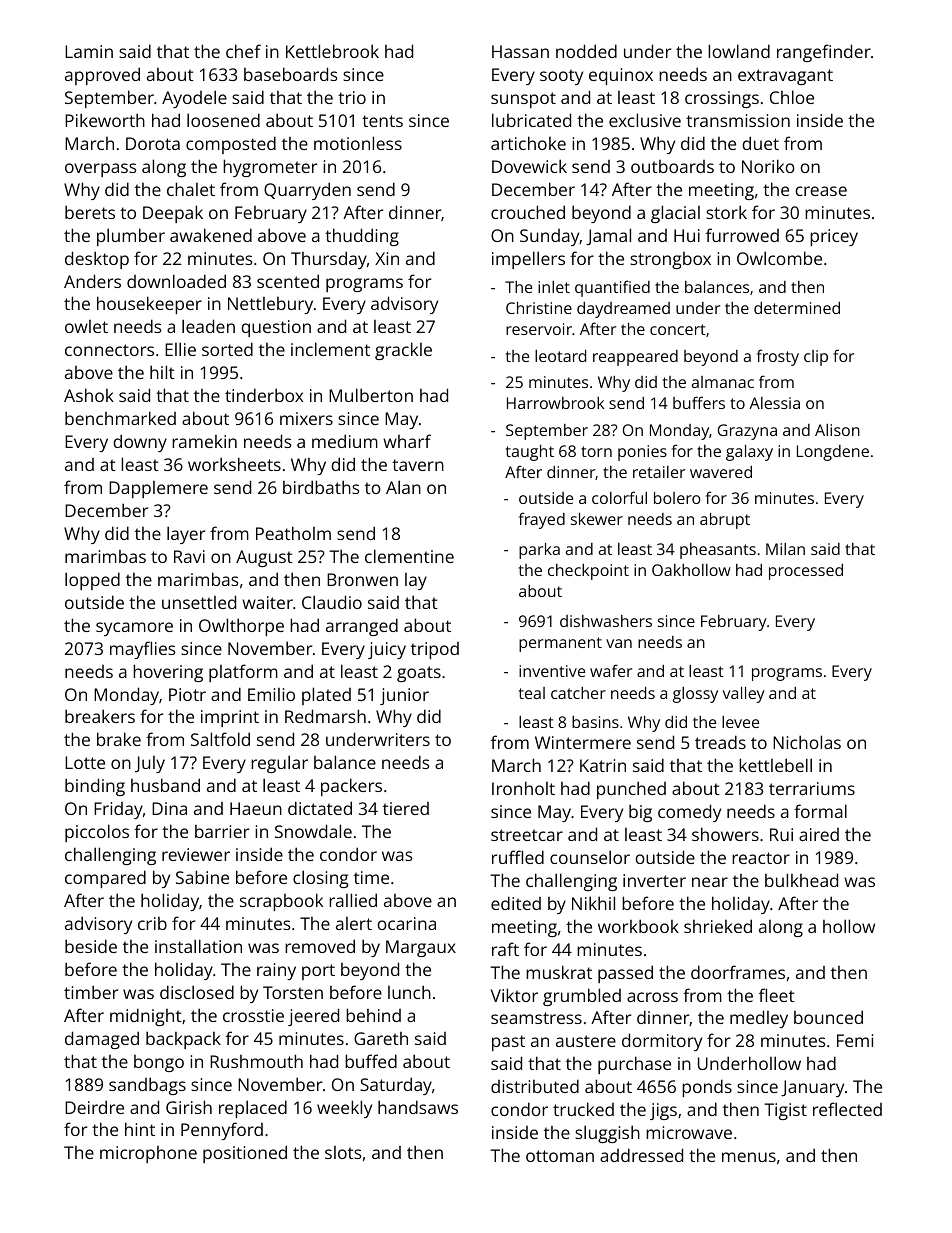 Image resolution: width=952 pixels, height=1233 pixels. I want to click on buffed, so click(371, 1061).
